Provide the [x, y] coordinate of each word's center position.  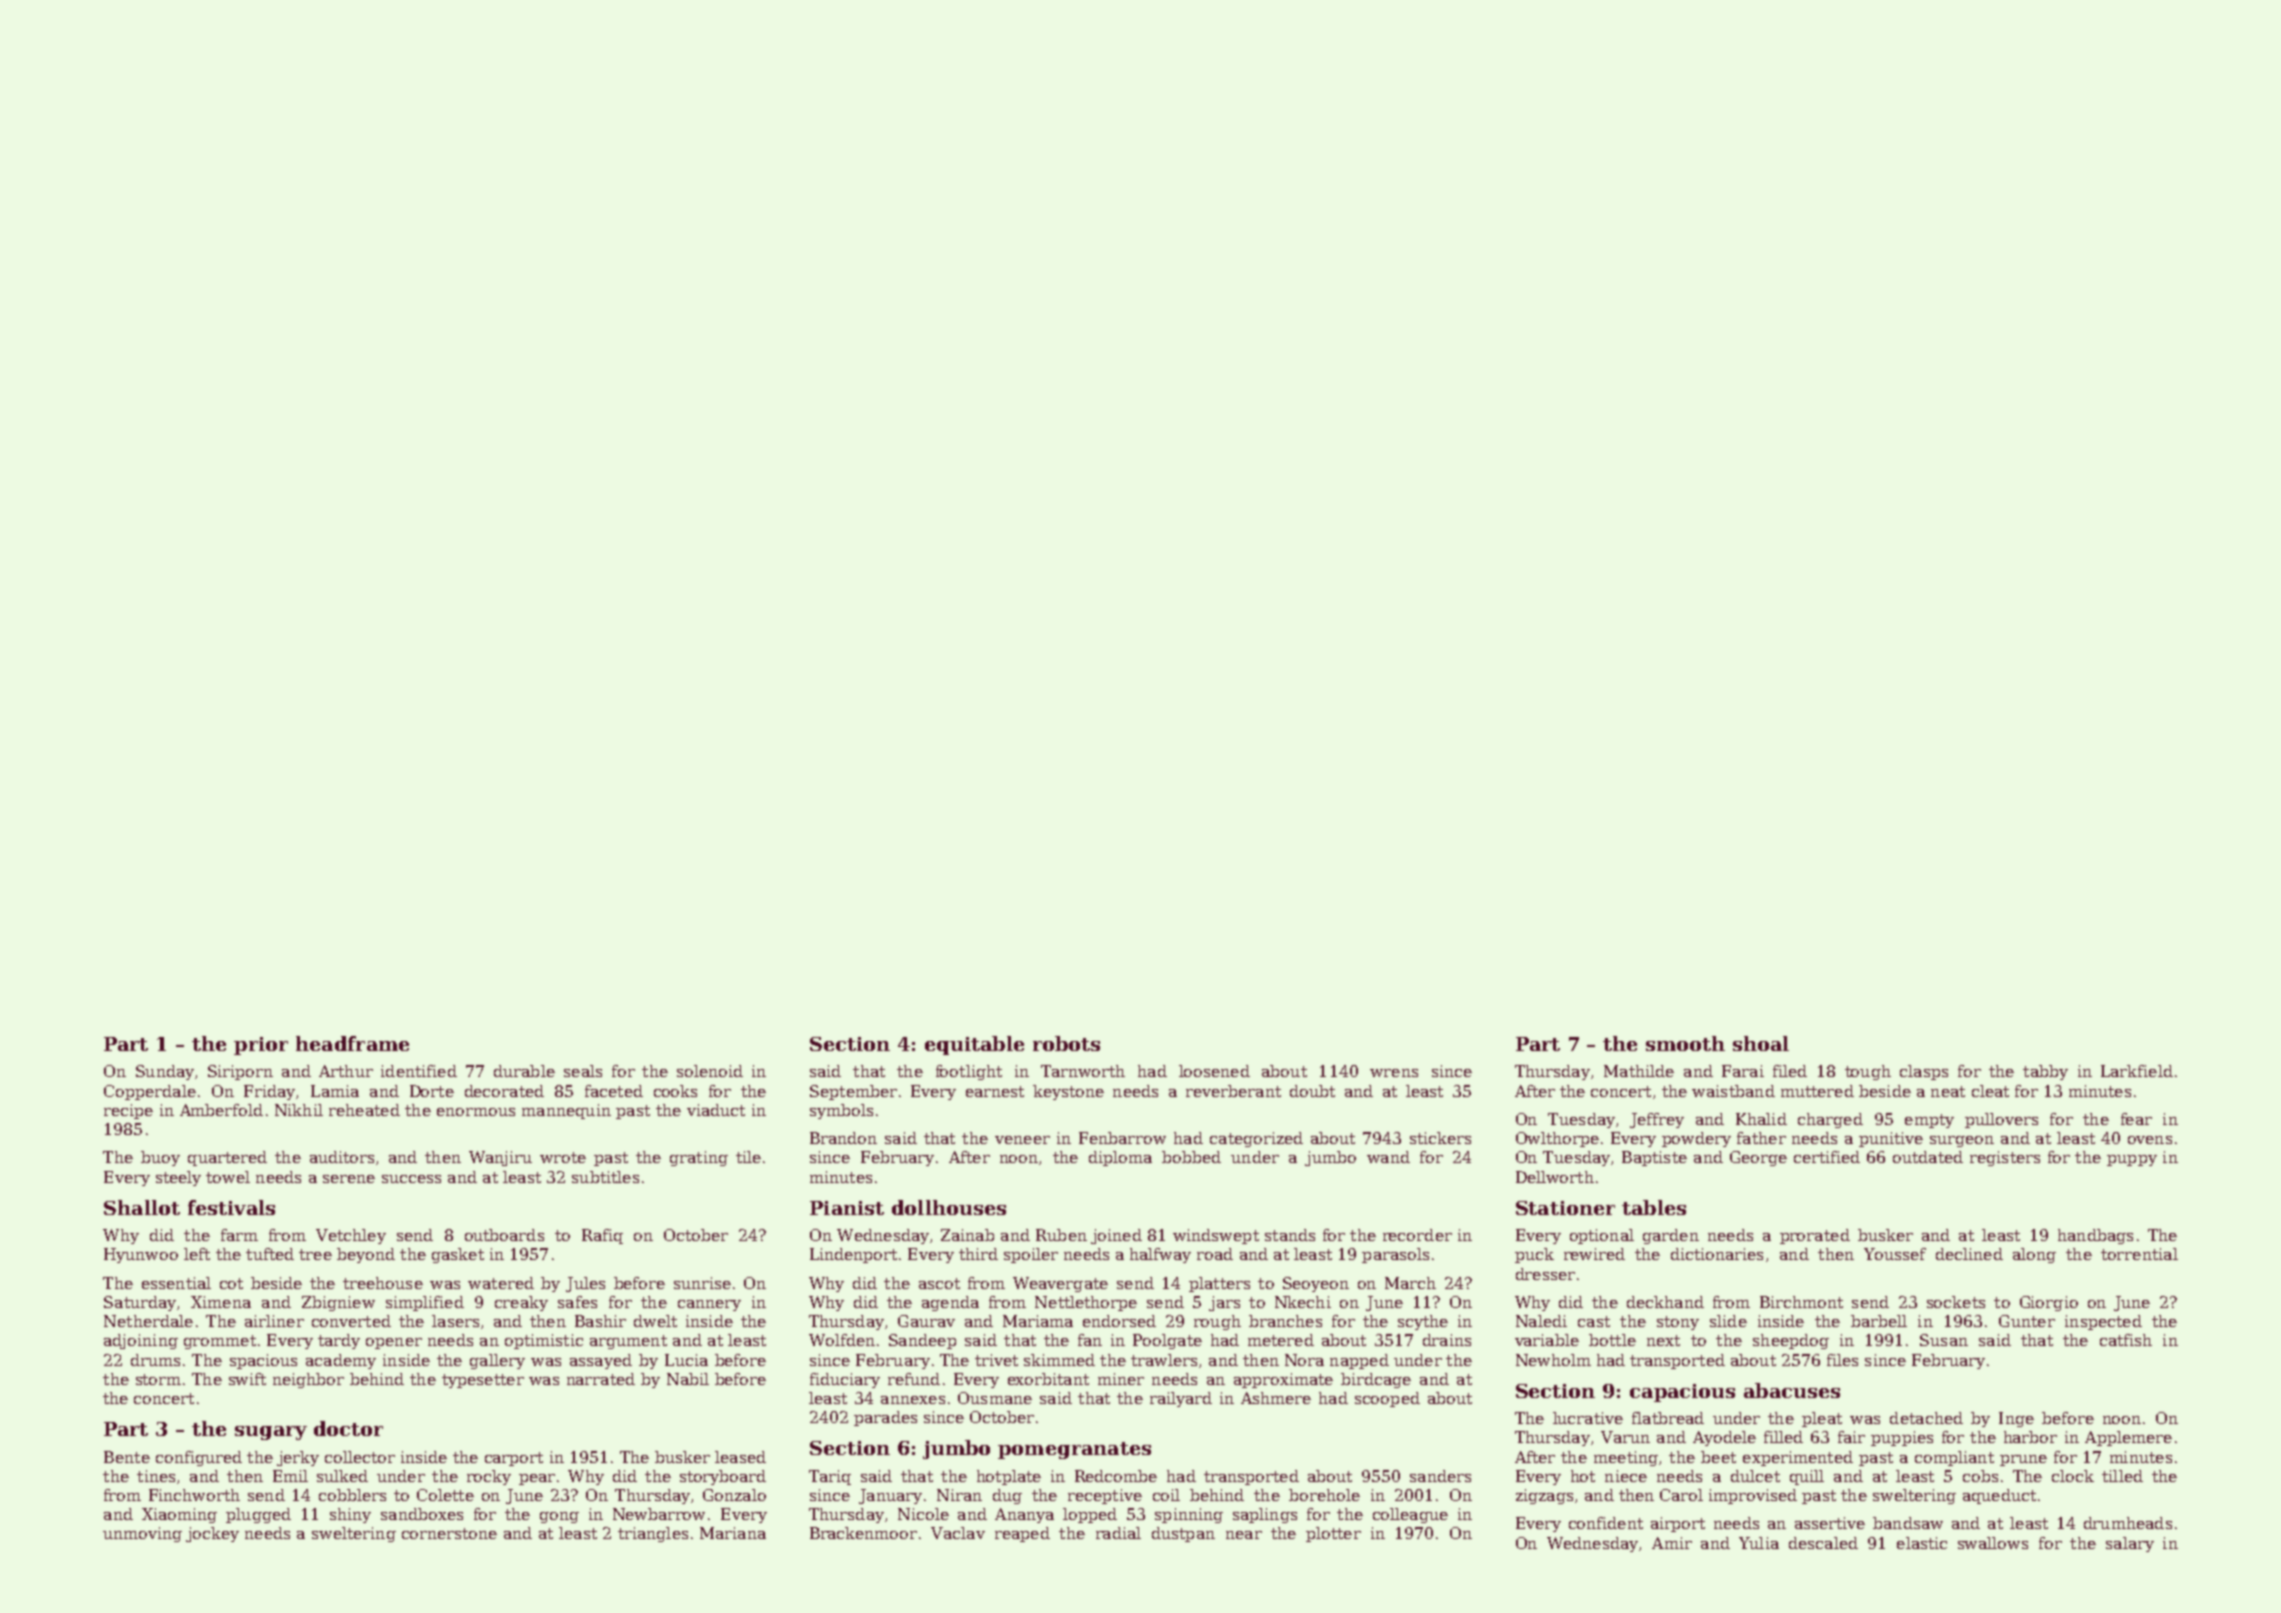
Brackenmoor [863, 1533]
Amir [1672, 1543]
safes [577, 1302]
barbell [1879, 1321]
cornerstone [449, 1533]
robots [1066, 1043]
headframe [352, 1043]
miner [1121, 1379]
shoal [1761, 1043]
